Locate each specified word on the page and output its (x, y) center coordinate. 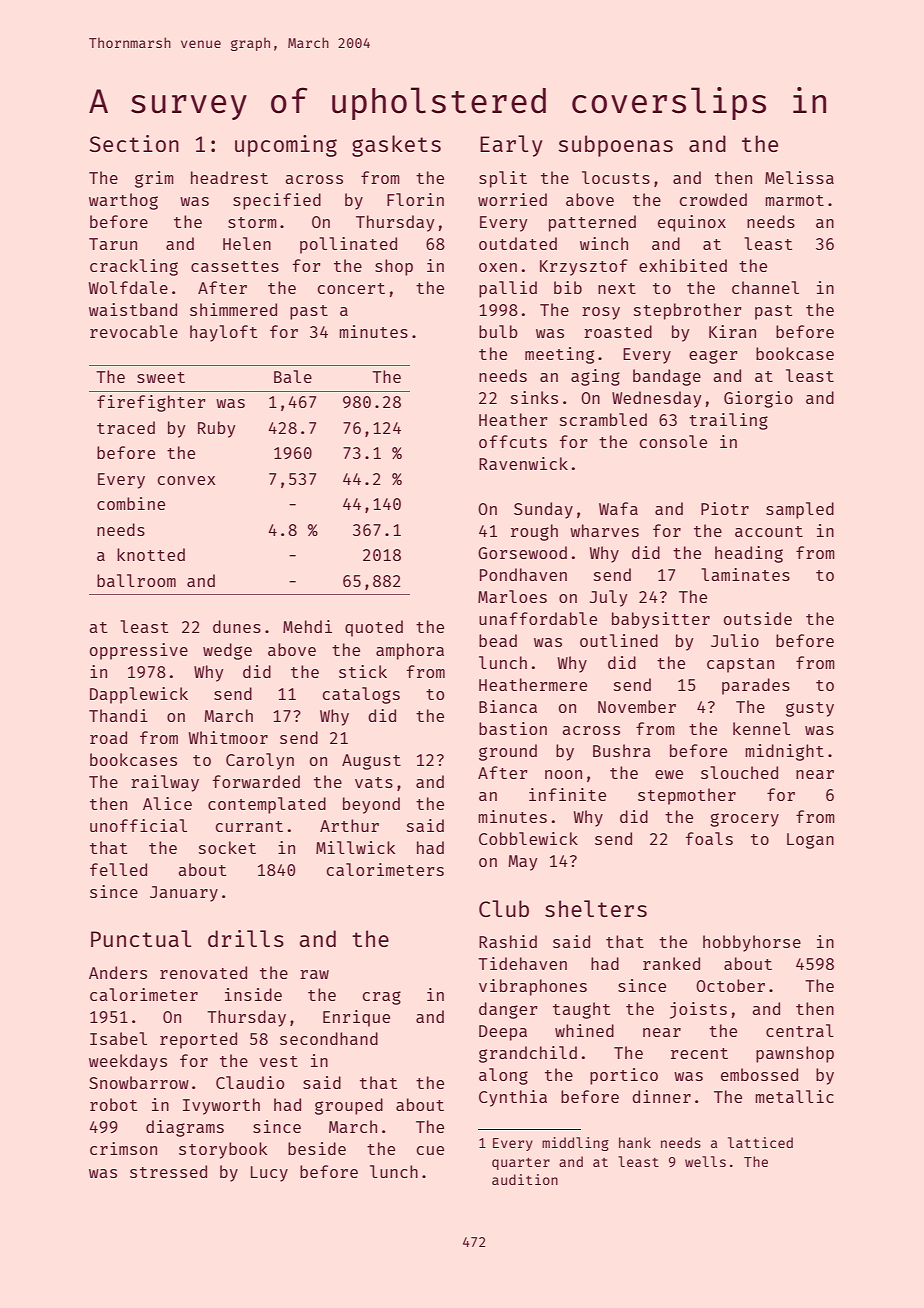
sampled (800, 510)
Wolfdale (128, 287)
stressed (168, 1171)
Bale (293, 376)
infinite (567, 794)
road (108, 737)
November (637, 706)
